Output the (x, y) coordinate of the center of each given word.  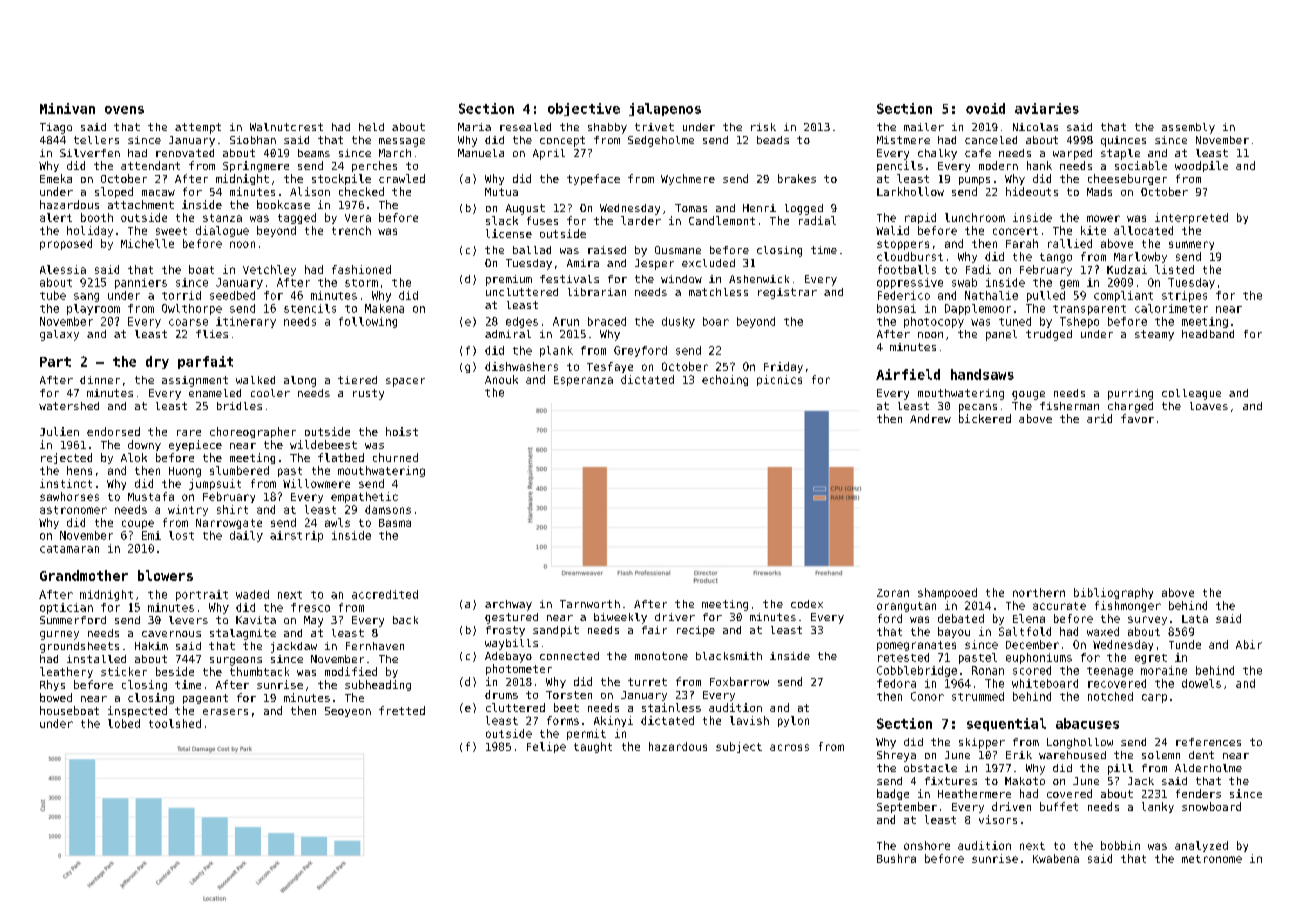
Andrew (930, 418)
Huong (185, 472)
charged (1130, 407)
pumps (974, 181)
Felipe (546, 747)
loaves (1209, 406)
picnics (779, 380)
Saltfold (1025, 631)
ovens (124, 110)
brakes (797, 178)
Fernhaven (375, 646)
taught (593, 747)
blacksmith (729, 656)
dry (157, 362)
